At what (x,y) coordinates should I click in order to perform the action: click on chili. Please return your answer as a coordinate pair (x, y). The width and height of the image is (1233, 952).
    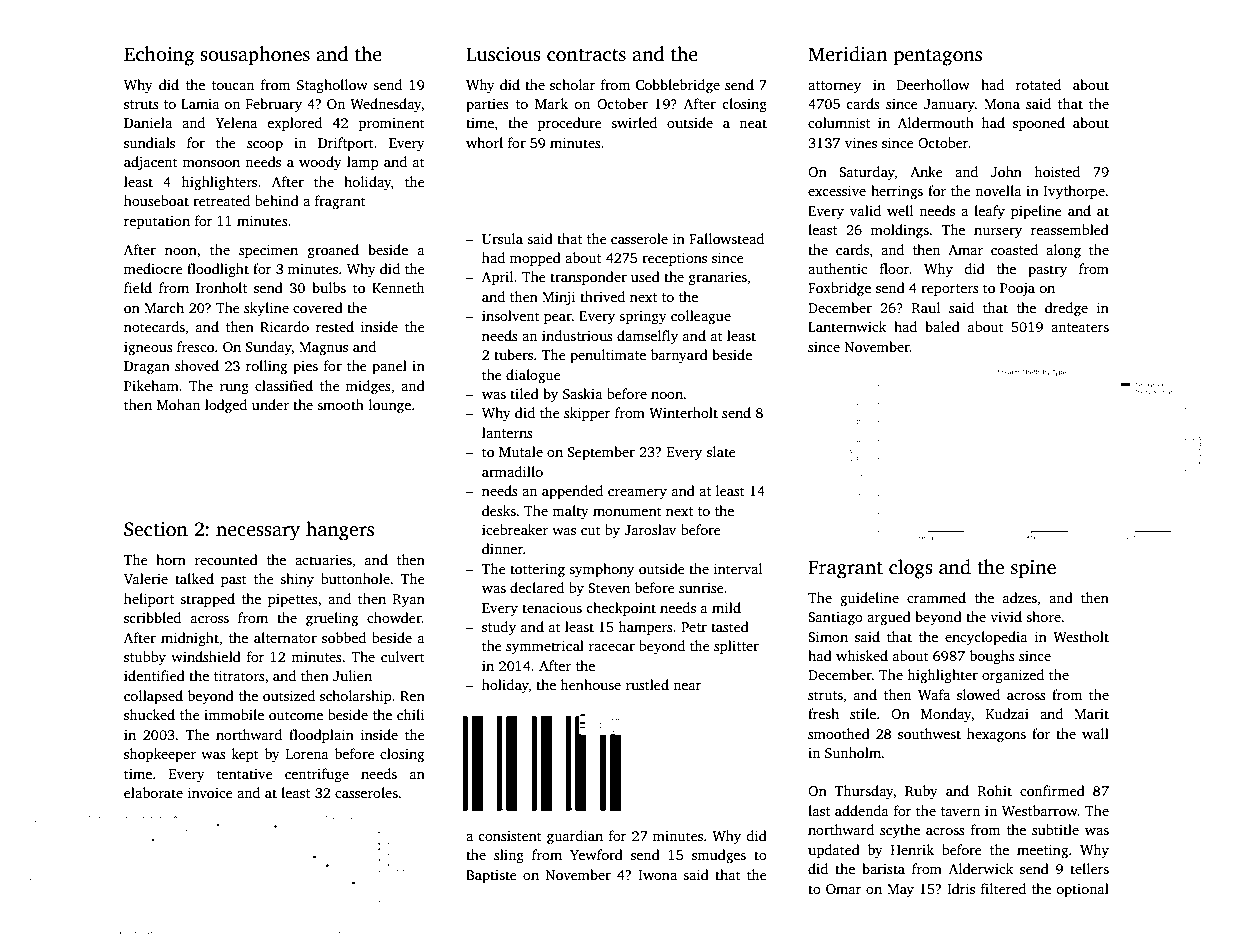
    Looking at the image, I should click on (410, 714).
